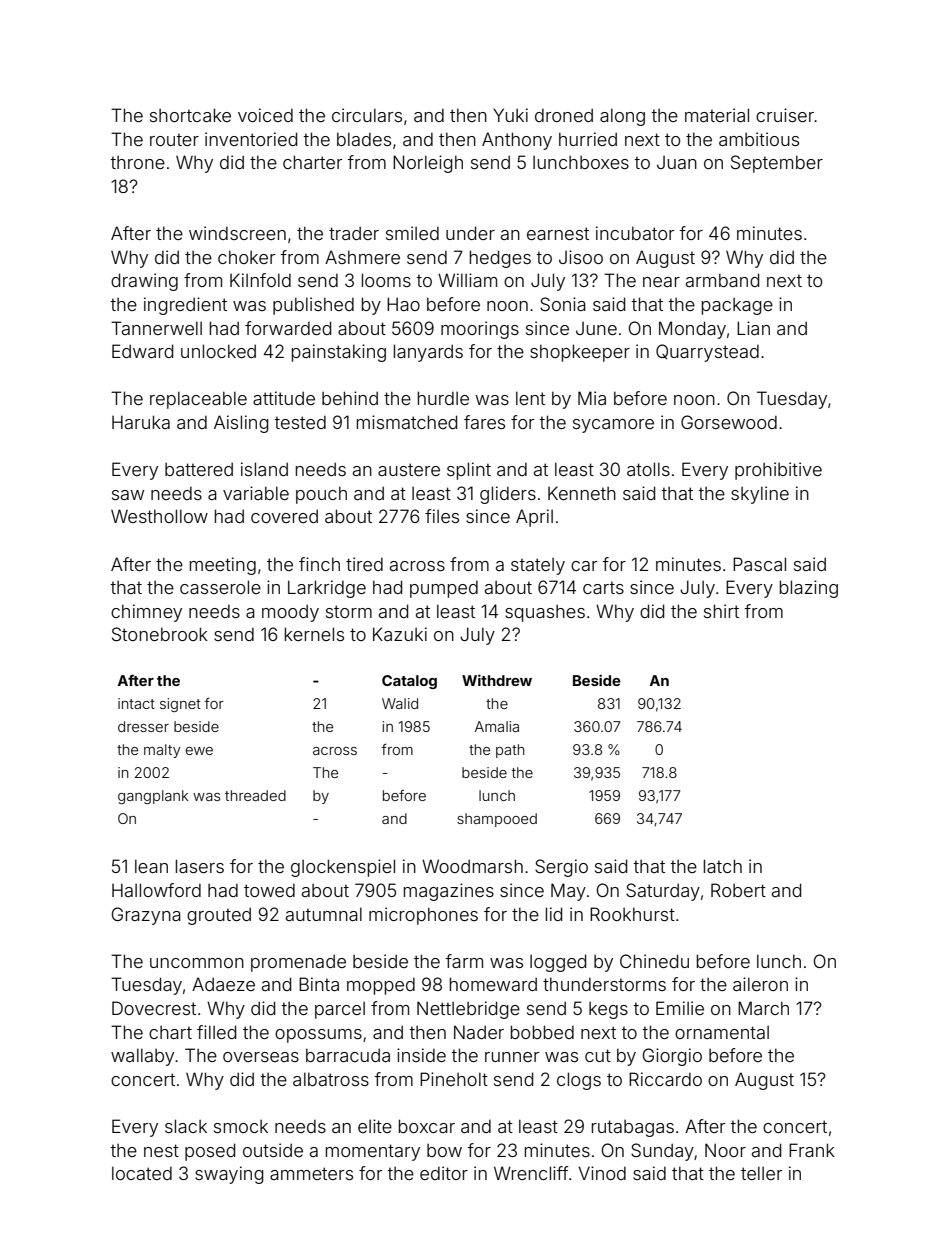  Describe the element at coordinates (564, 115) in the image. I see `droned` at that location.
